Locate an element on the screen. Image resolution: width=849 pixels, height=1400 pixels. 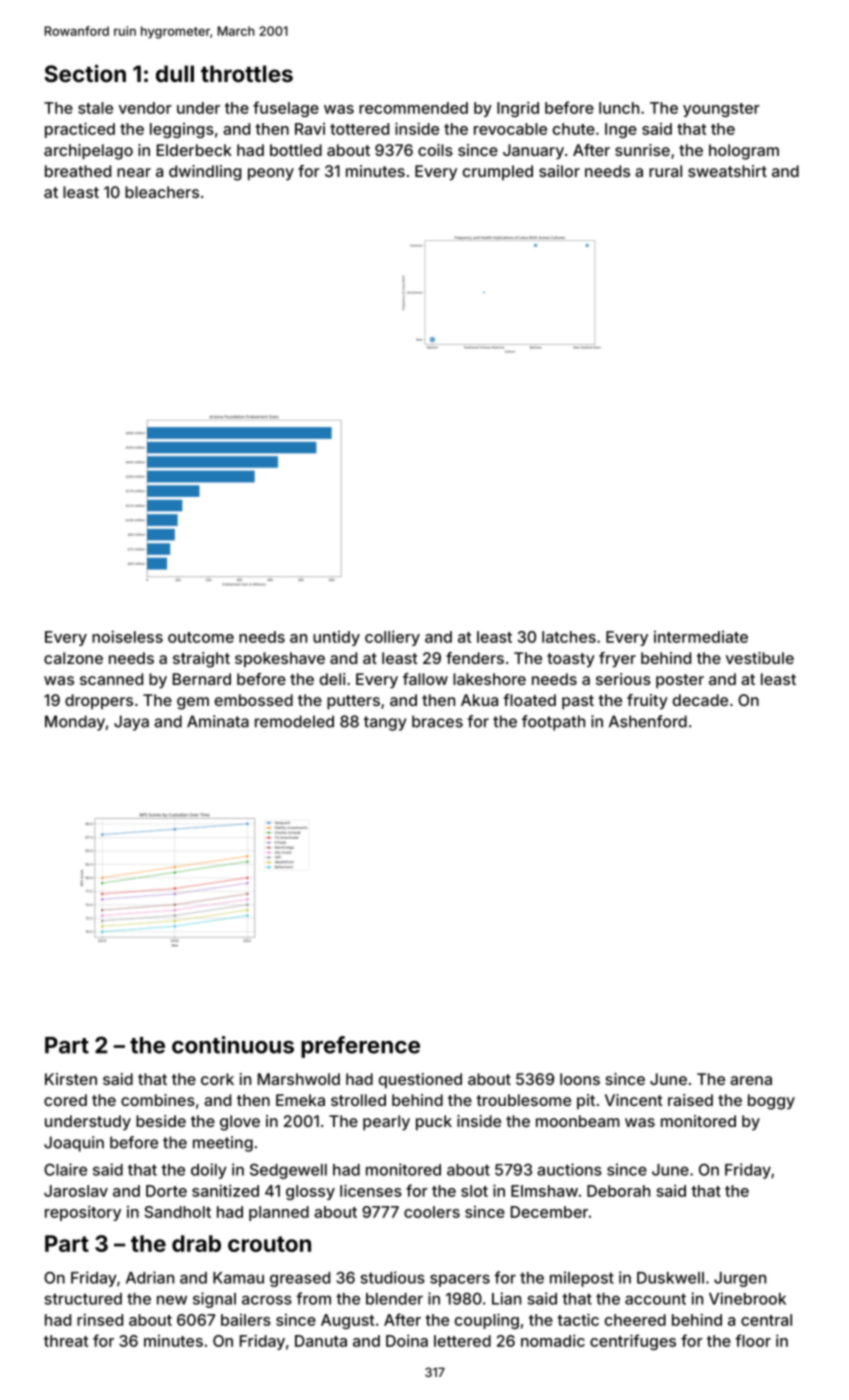
Kirsten is located at coordinates (71, 1079).
